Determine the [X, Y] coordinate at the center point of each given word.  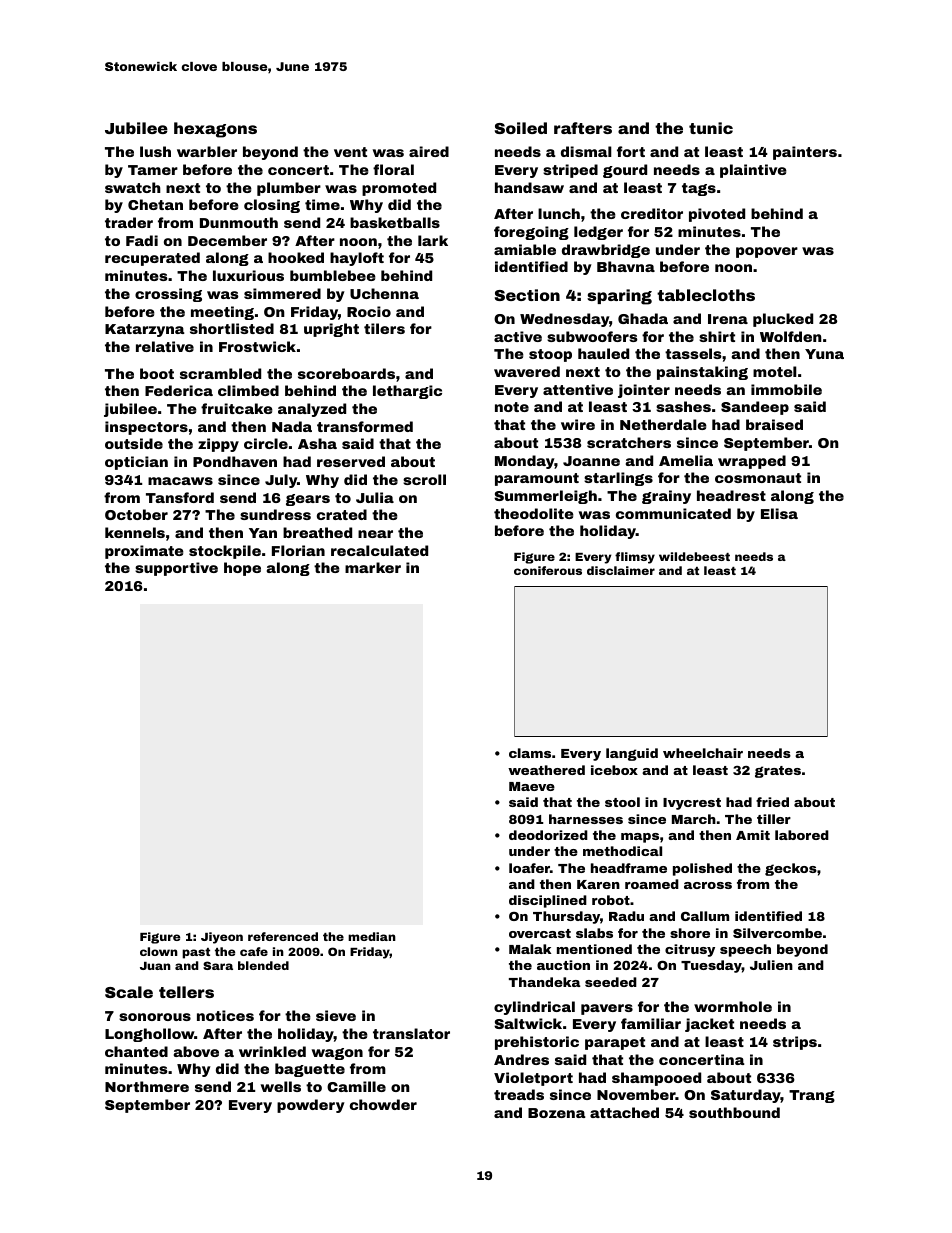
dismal [586, 151]
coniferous [548, 570]
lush [155, 151]
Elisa [779, 513]
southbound [734, 1112]
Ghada [643, 318]
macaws [180, 481]
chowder [383, 1104]
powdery [311, 1106]
